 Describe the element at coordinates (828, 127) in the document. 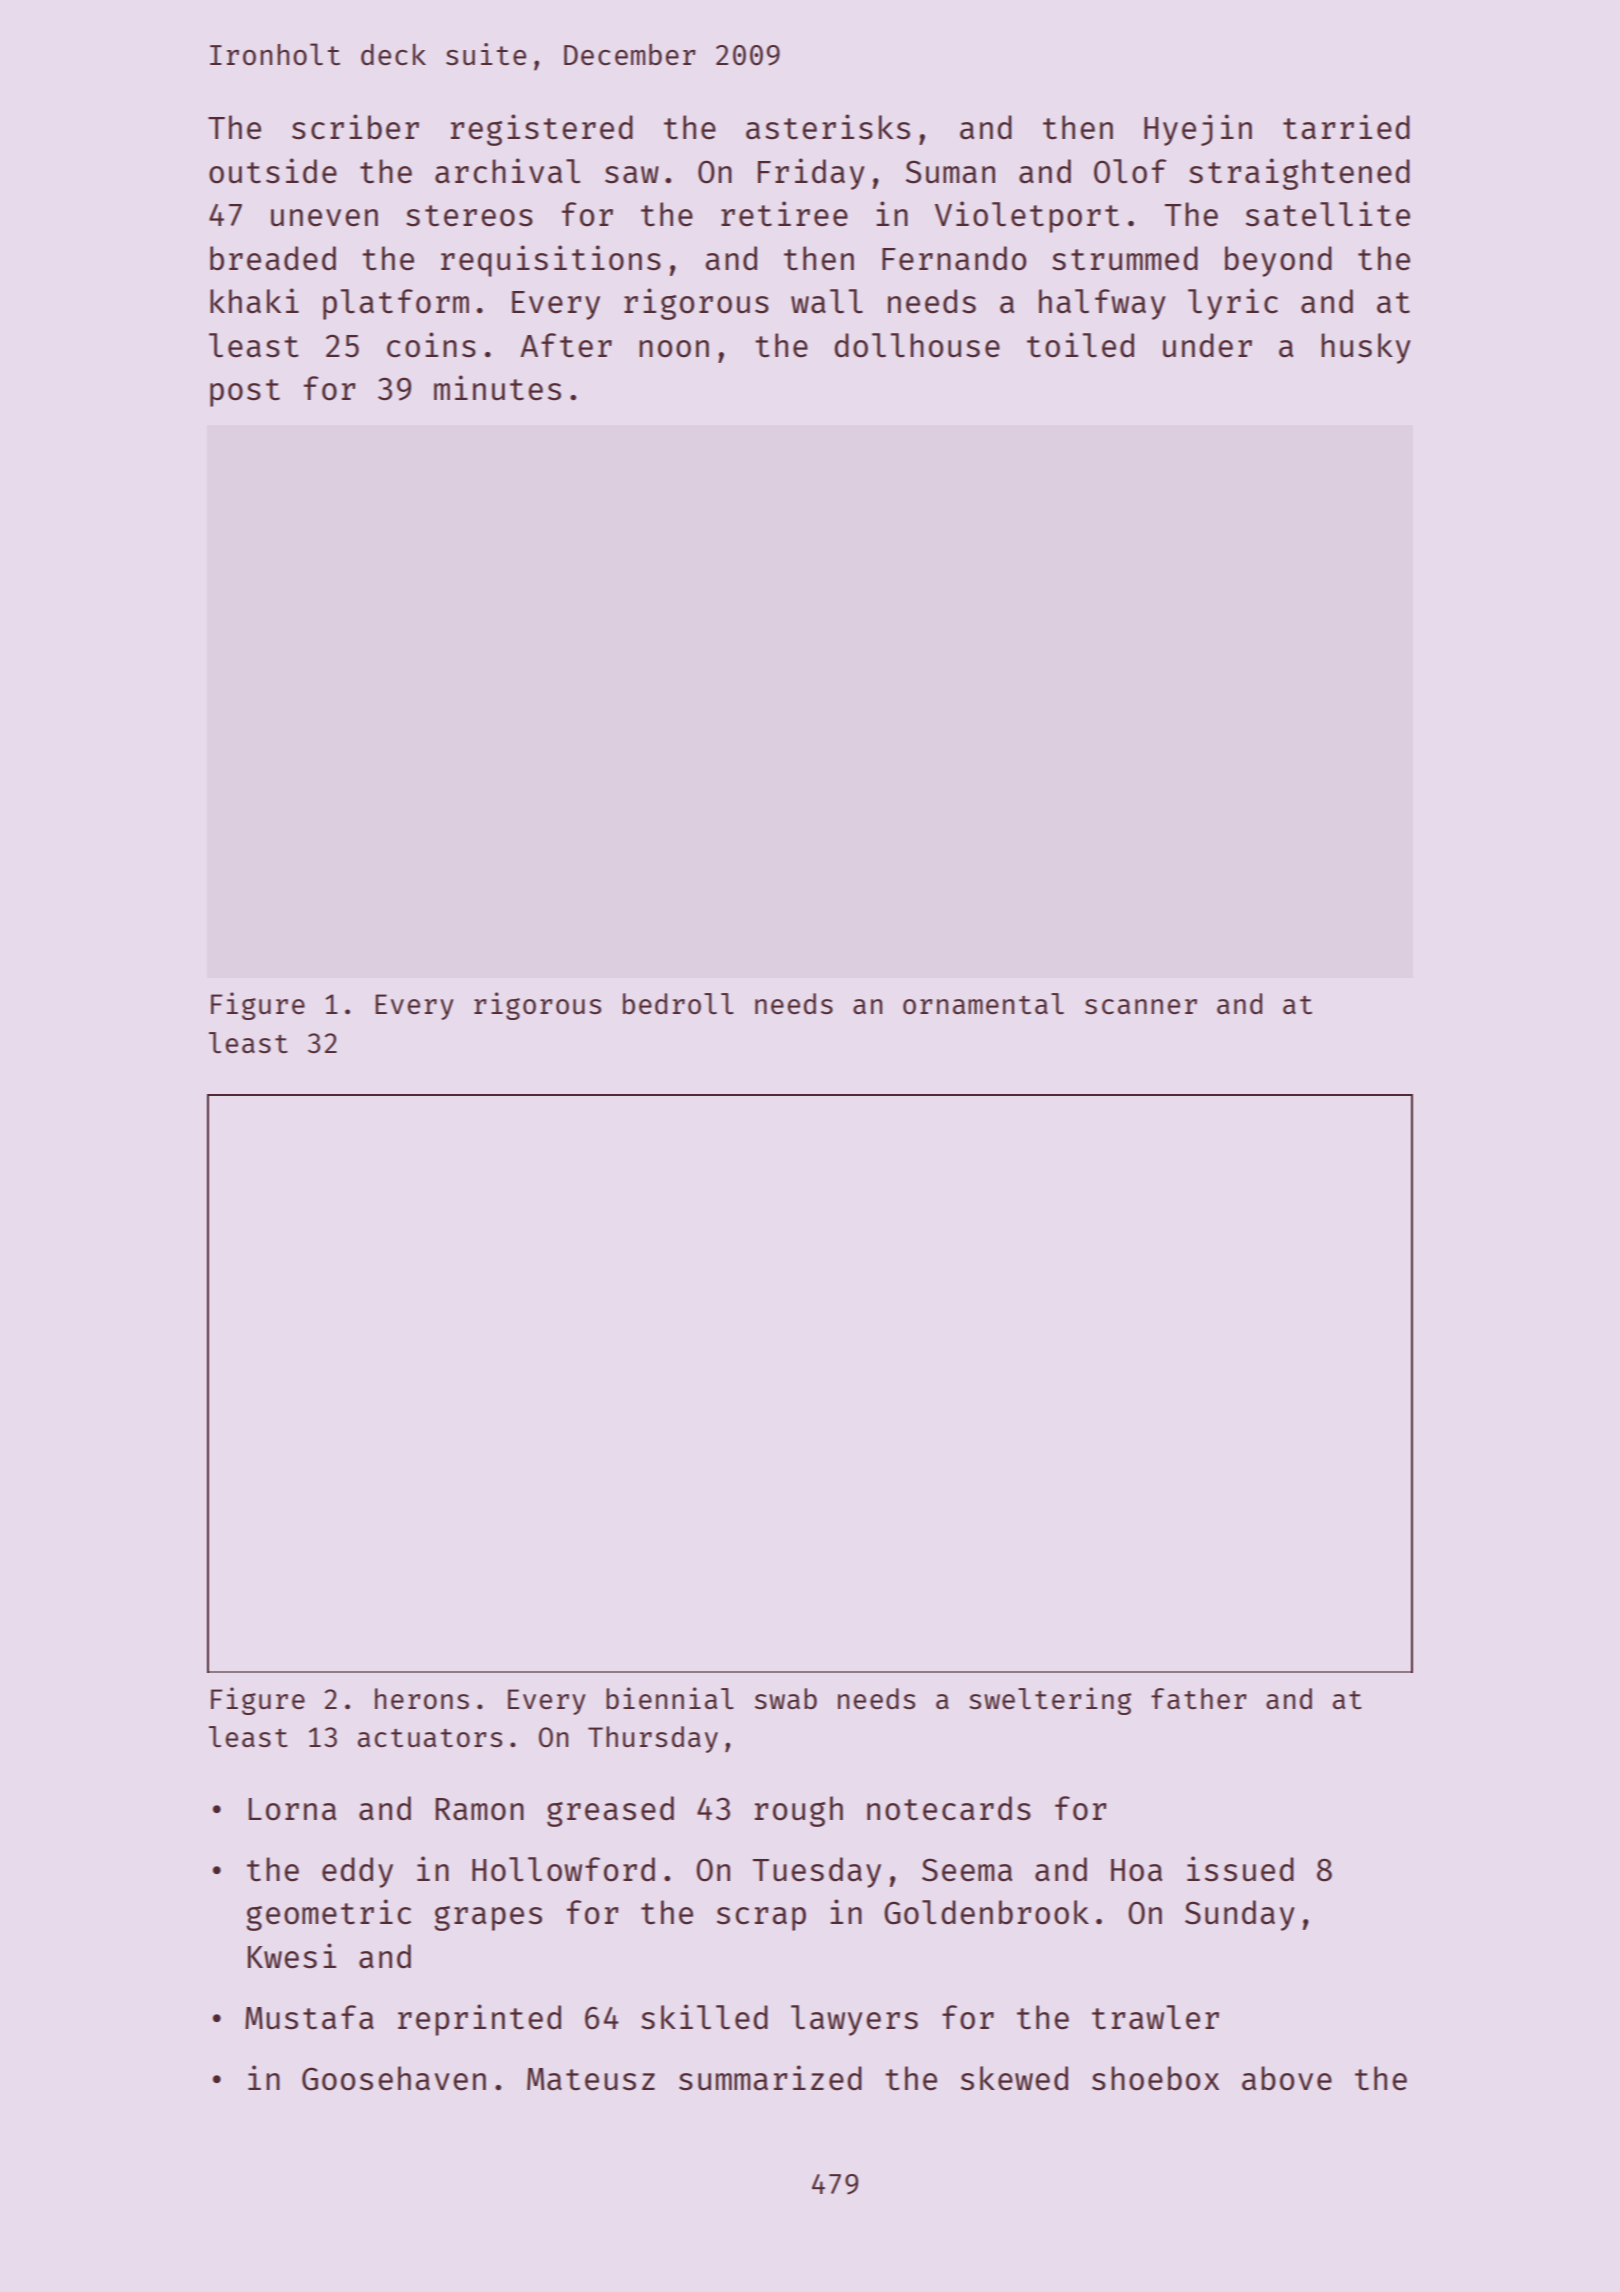

I see `asterisks` at that location.
